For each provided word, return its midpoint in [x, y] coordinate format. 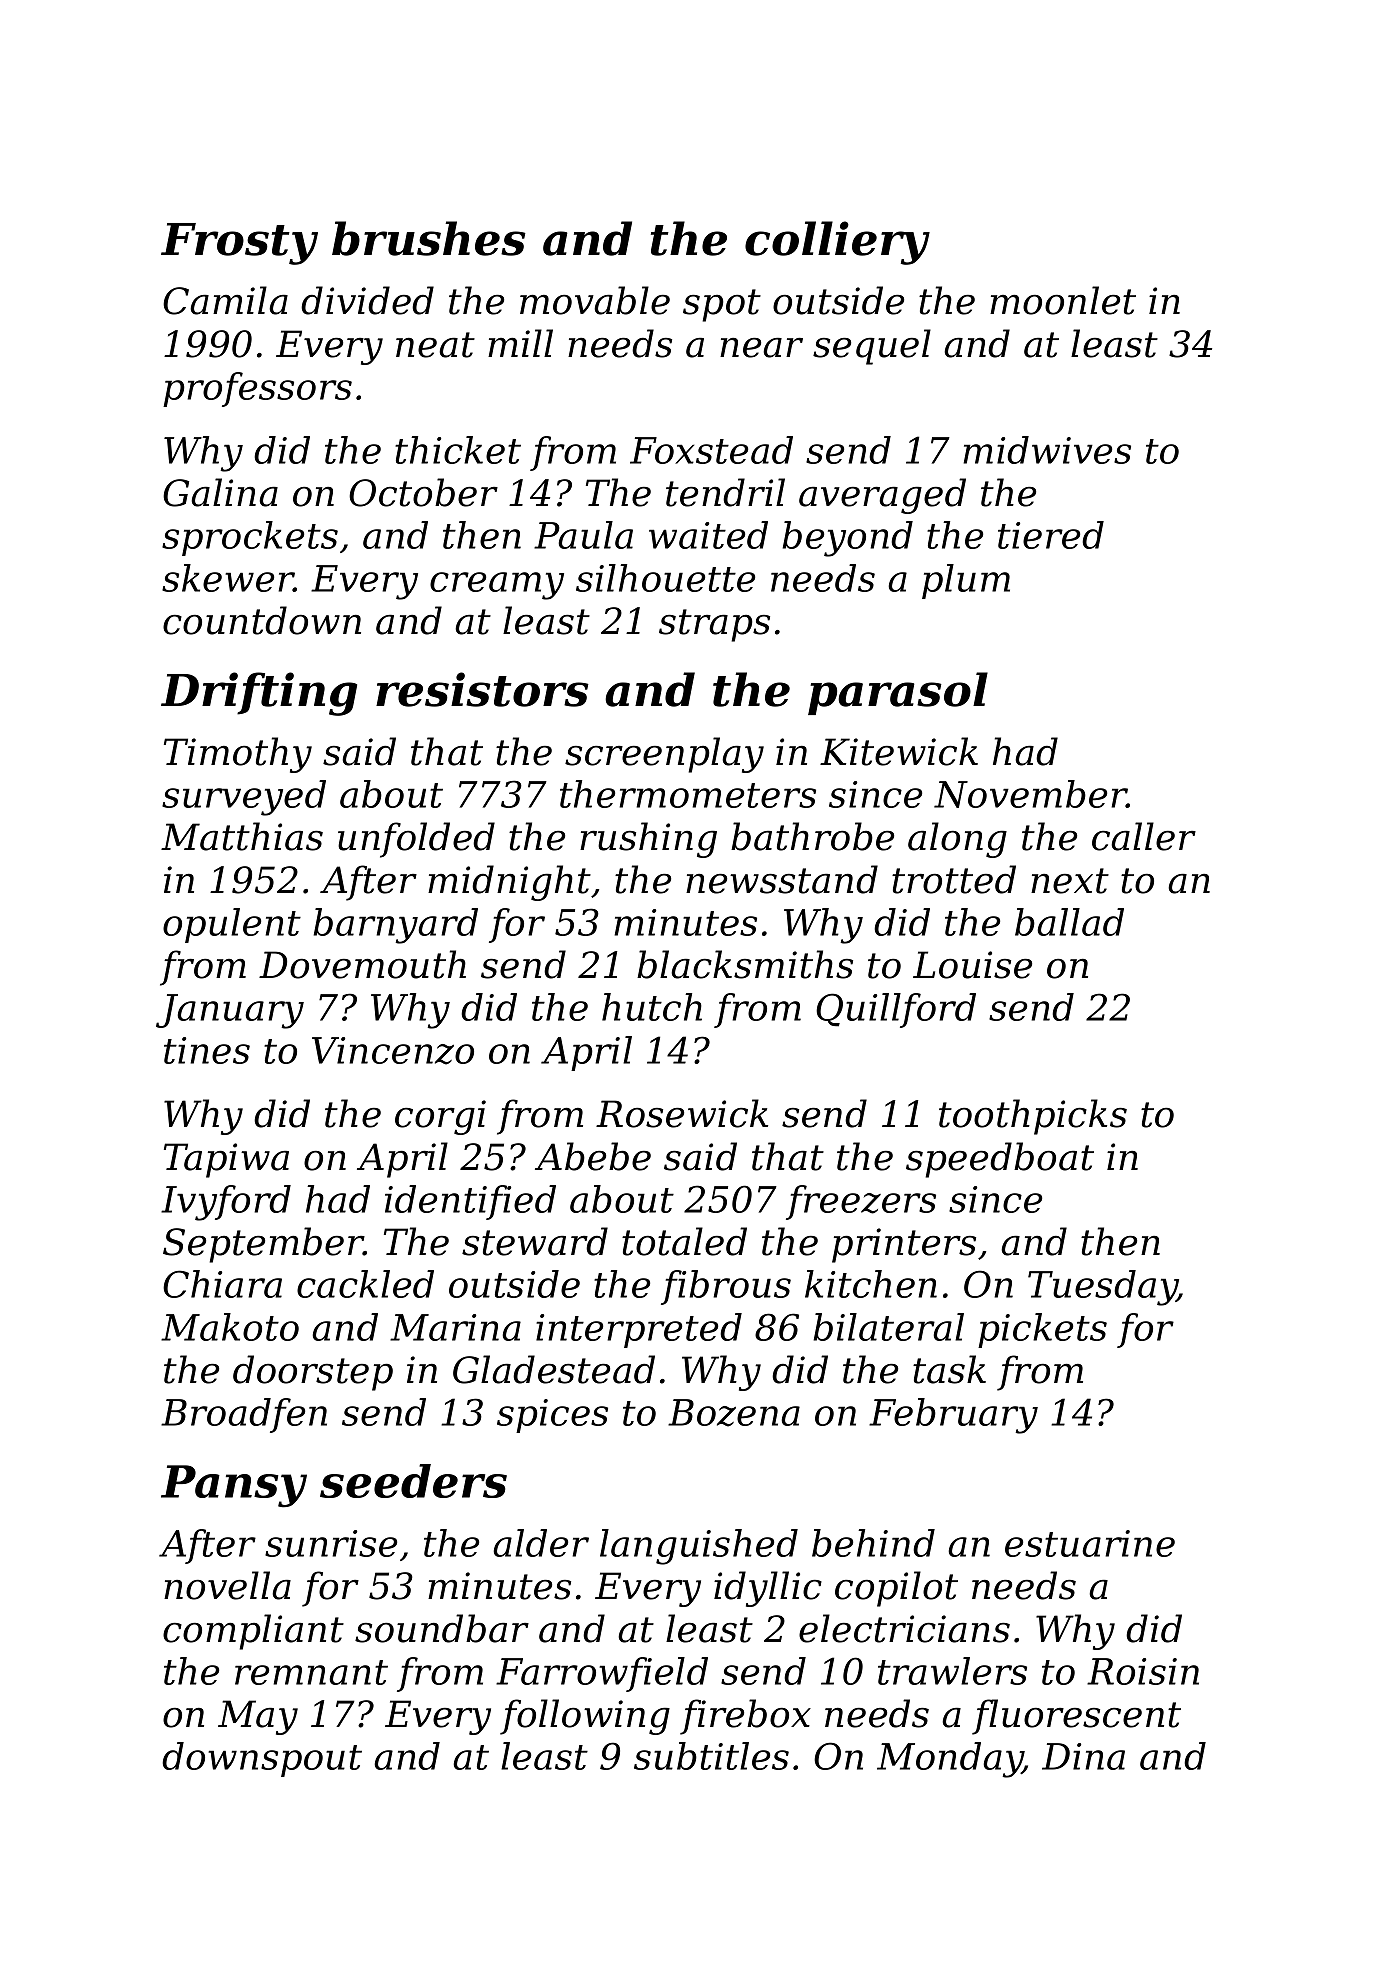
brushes [429, 238]
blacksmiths [745, 964]
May [258, 1717]
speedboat [1000, 1160]
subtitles [711, 1756]
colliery [837, 243]
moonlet [1063, 300]
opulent [232, 925]
